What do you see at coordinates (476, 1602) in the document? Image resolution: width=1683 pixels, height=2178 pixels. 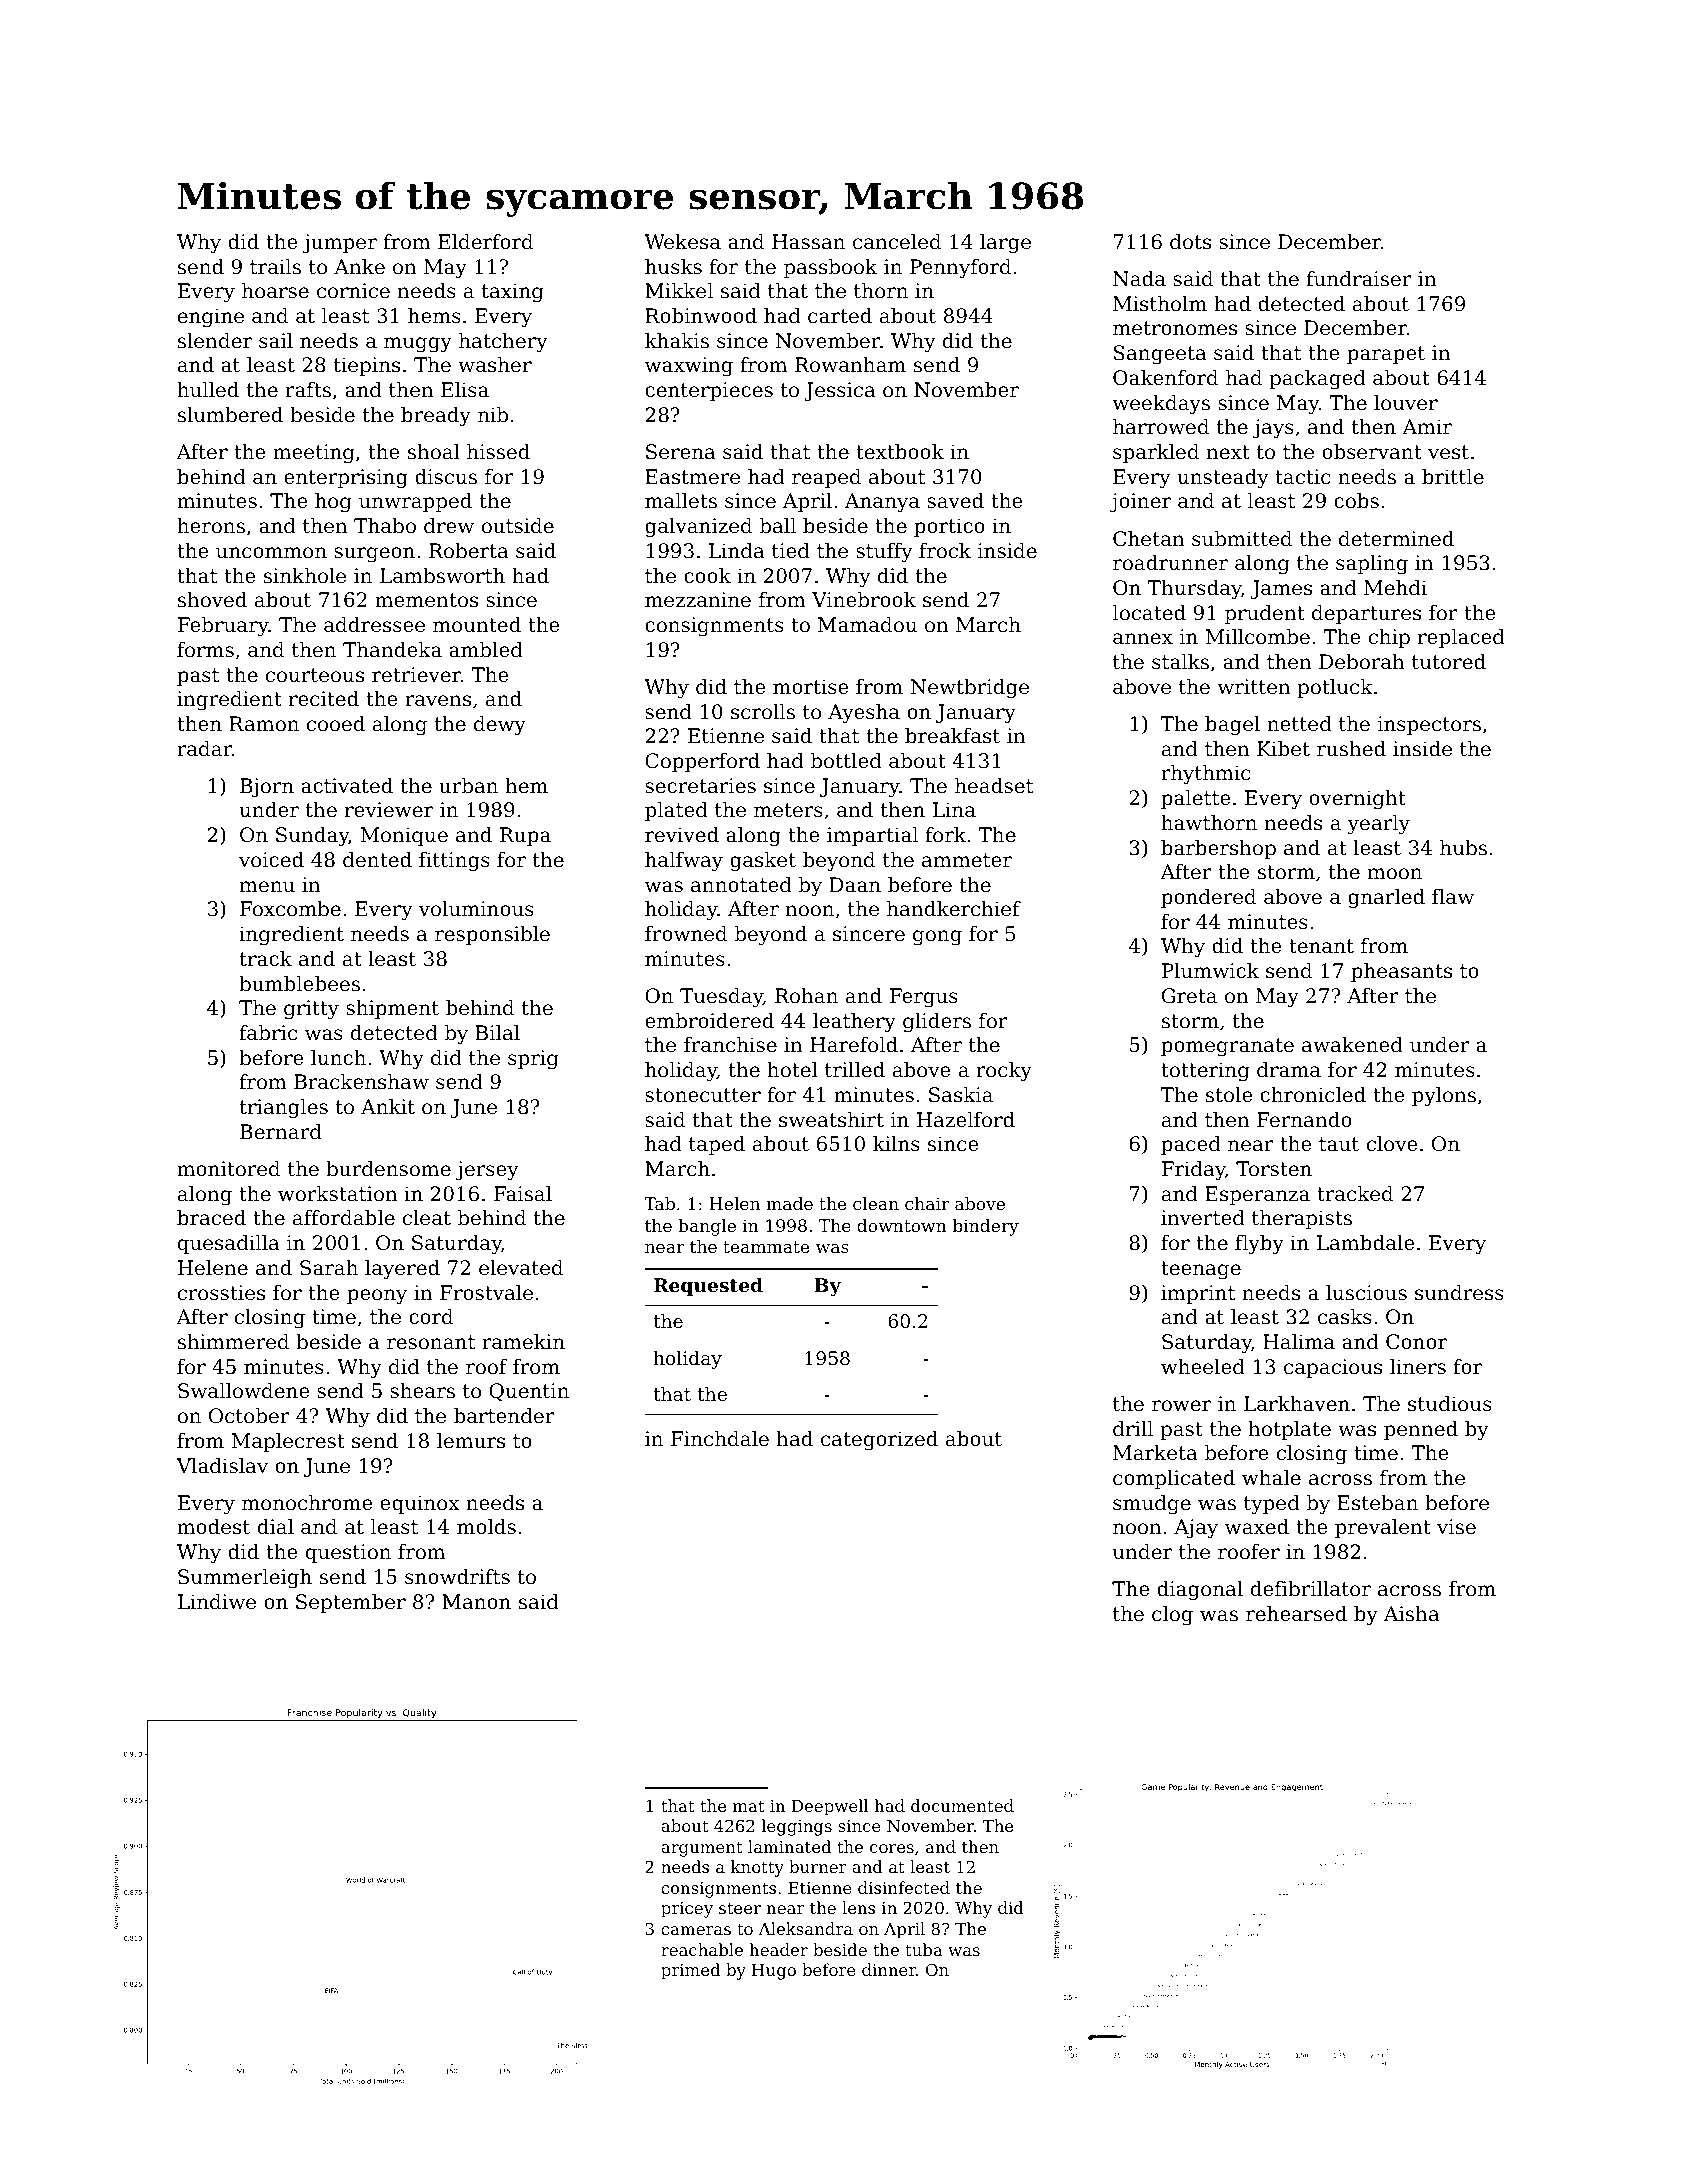 I see `Manon` at bounding box center [476, 1602].
